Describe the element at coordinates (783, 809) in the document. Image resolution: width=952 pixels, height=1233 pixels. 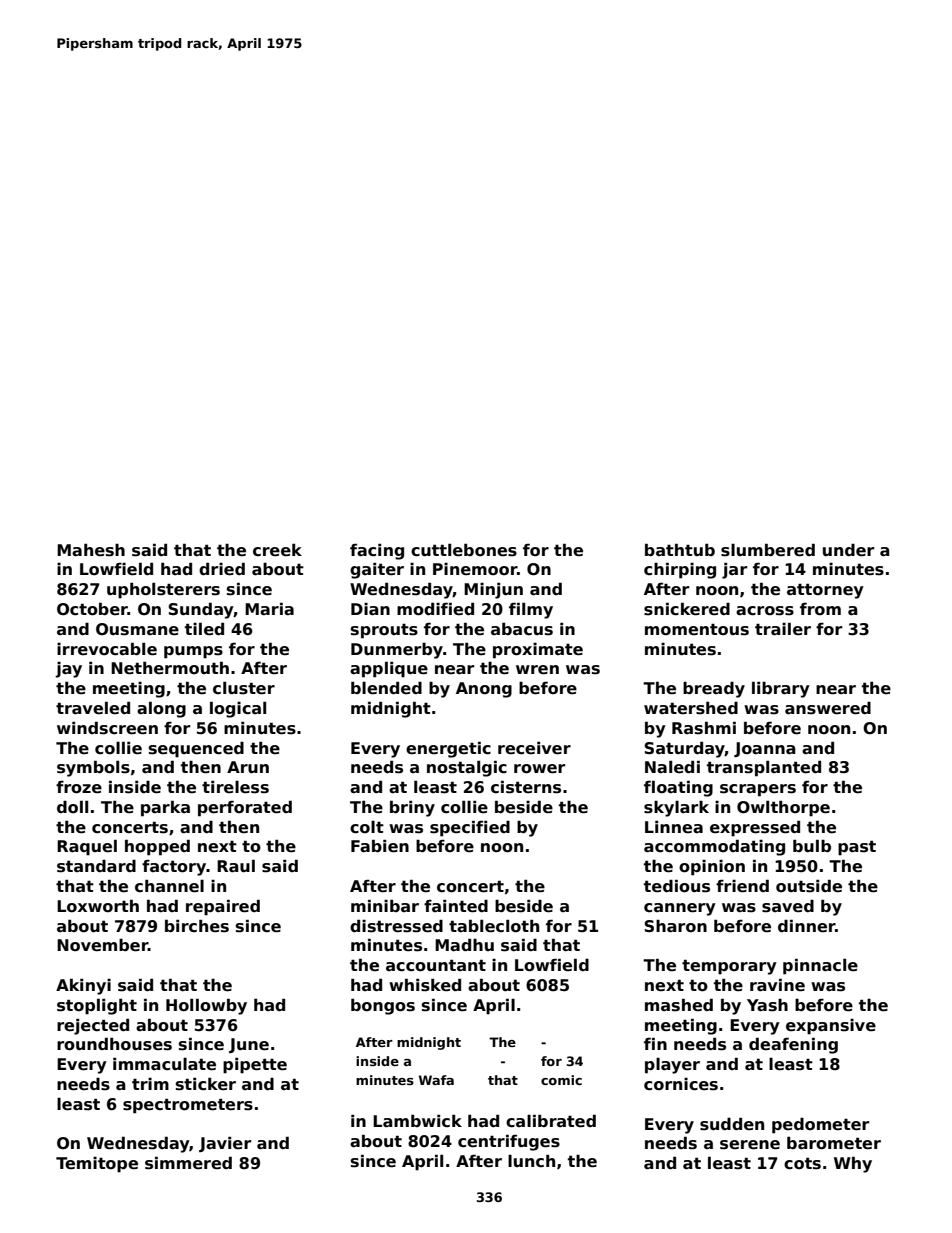
I see `Owlthorpe` at that location.
